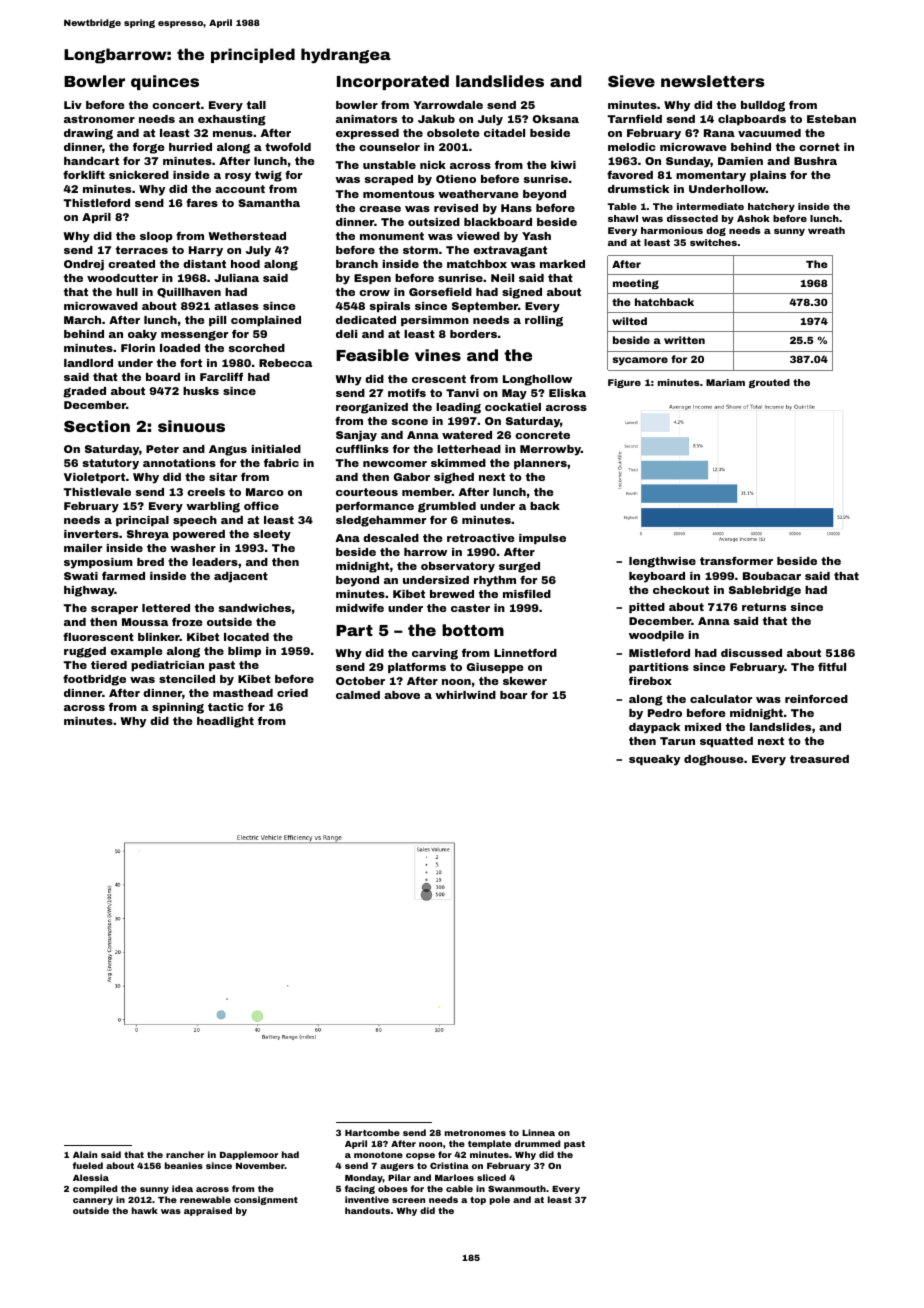 This screenshot has width=924, height=1308. Describe the element at coordinates (380, 209) in the screenshot. I see `crease` at that location.
